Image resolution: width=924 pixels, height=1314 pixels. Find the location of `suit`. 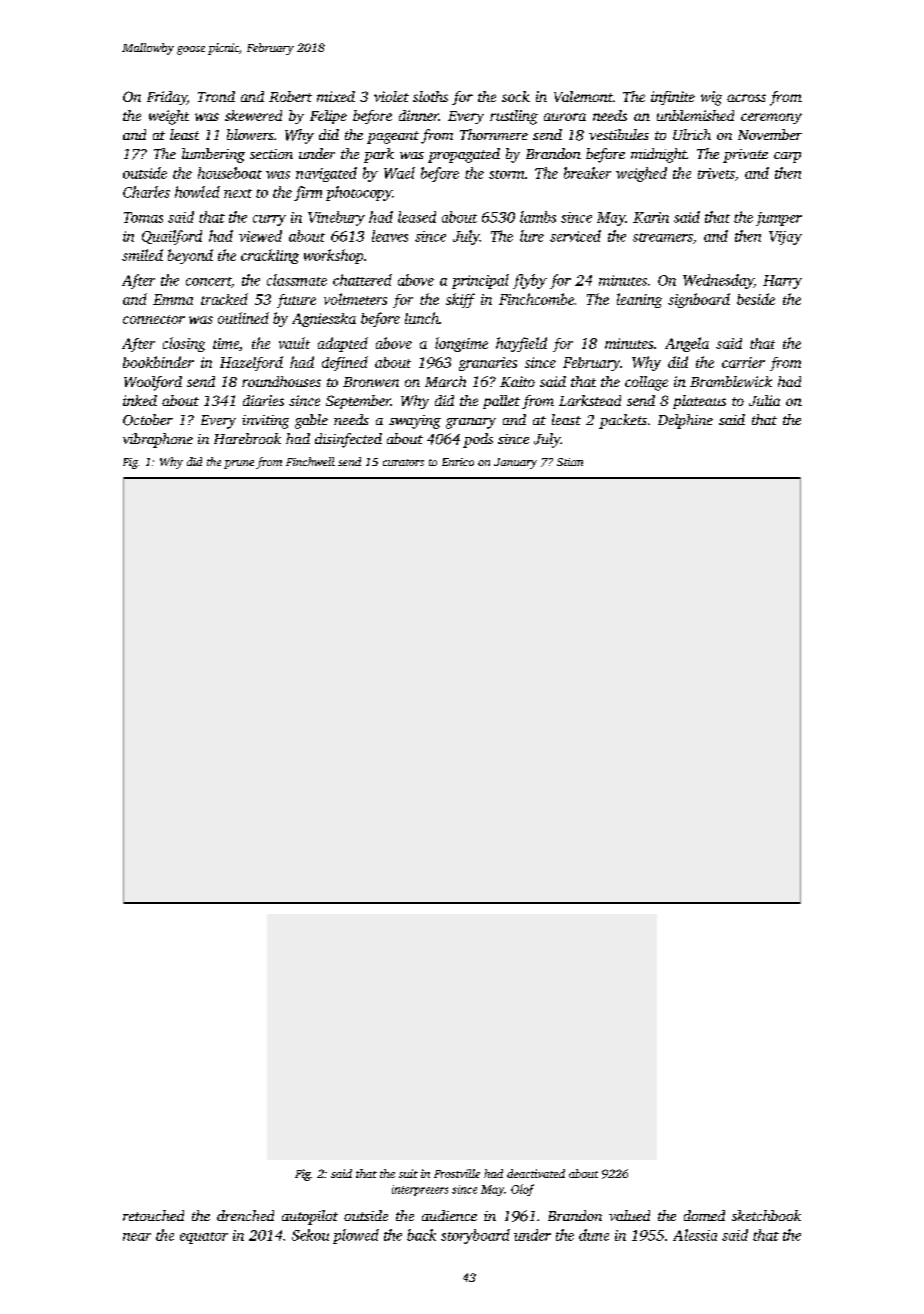

suit is located at coordinates (408, 1173).
